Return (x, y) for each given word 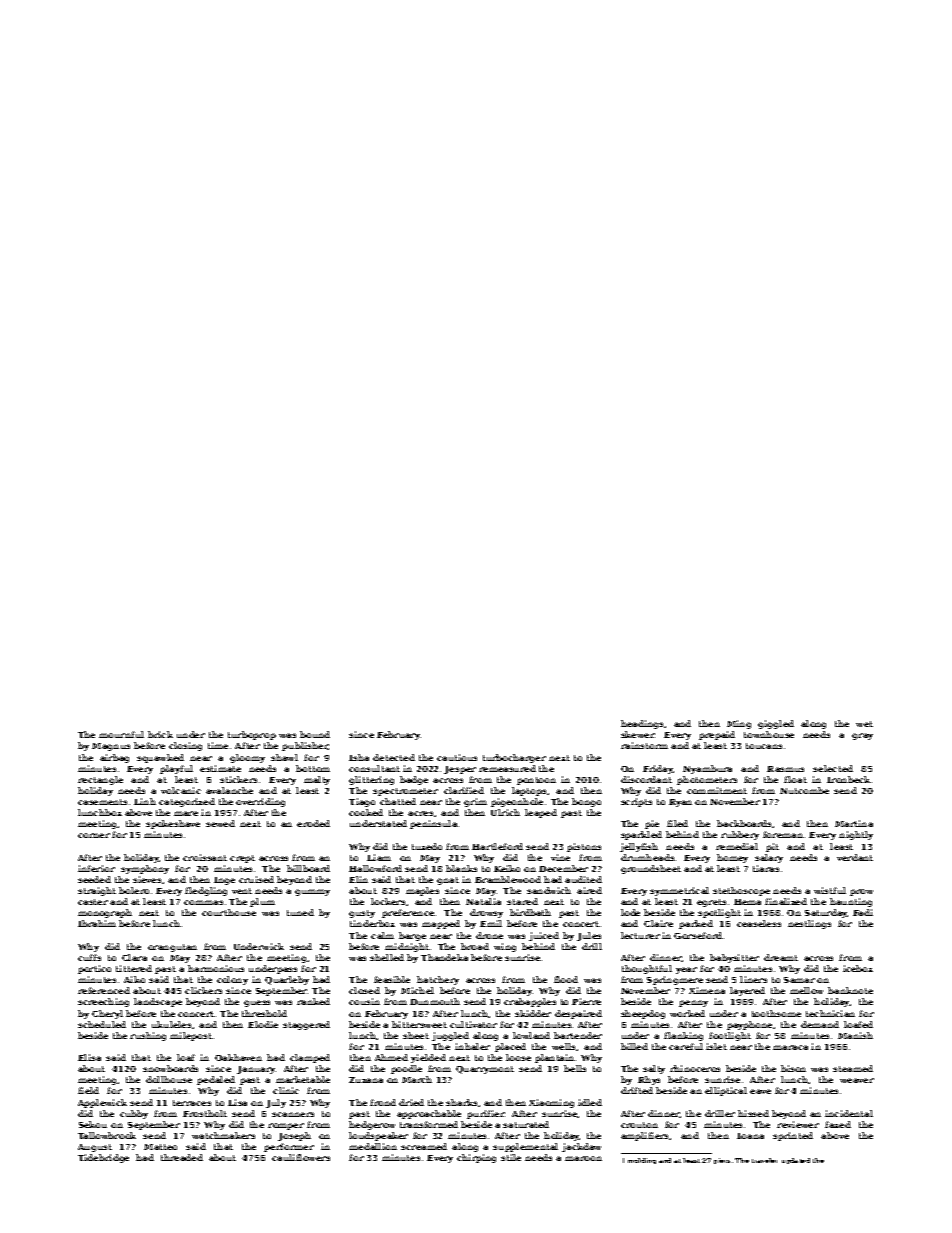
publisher (305, 746)
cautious (457, 757)
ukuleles (171, 1024)
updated (796, 1161)
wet (864, 724)
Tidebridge (103, 1158)
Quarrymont (485, 1070)
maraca (790, 1047)
